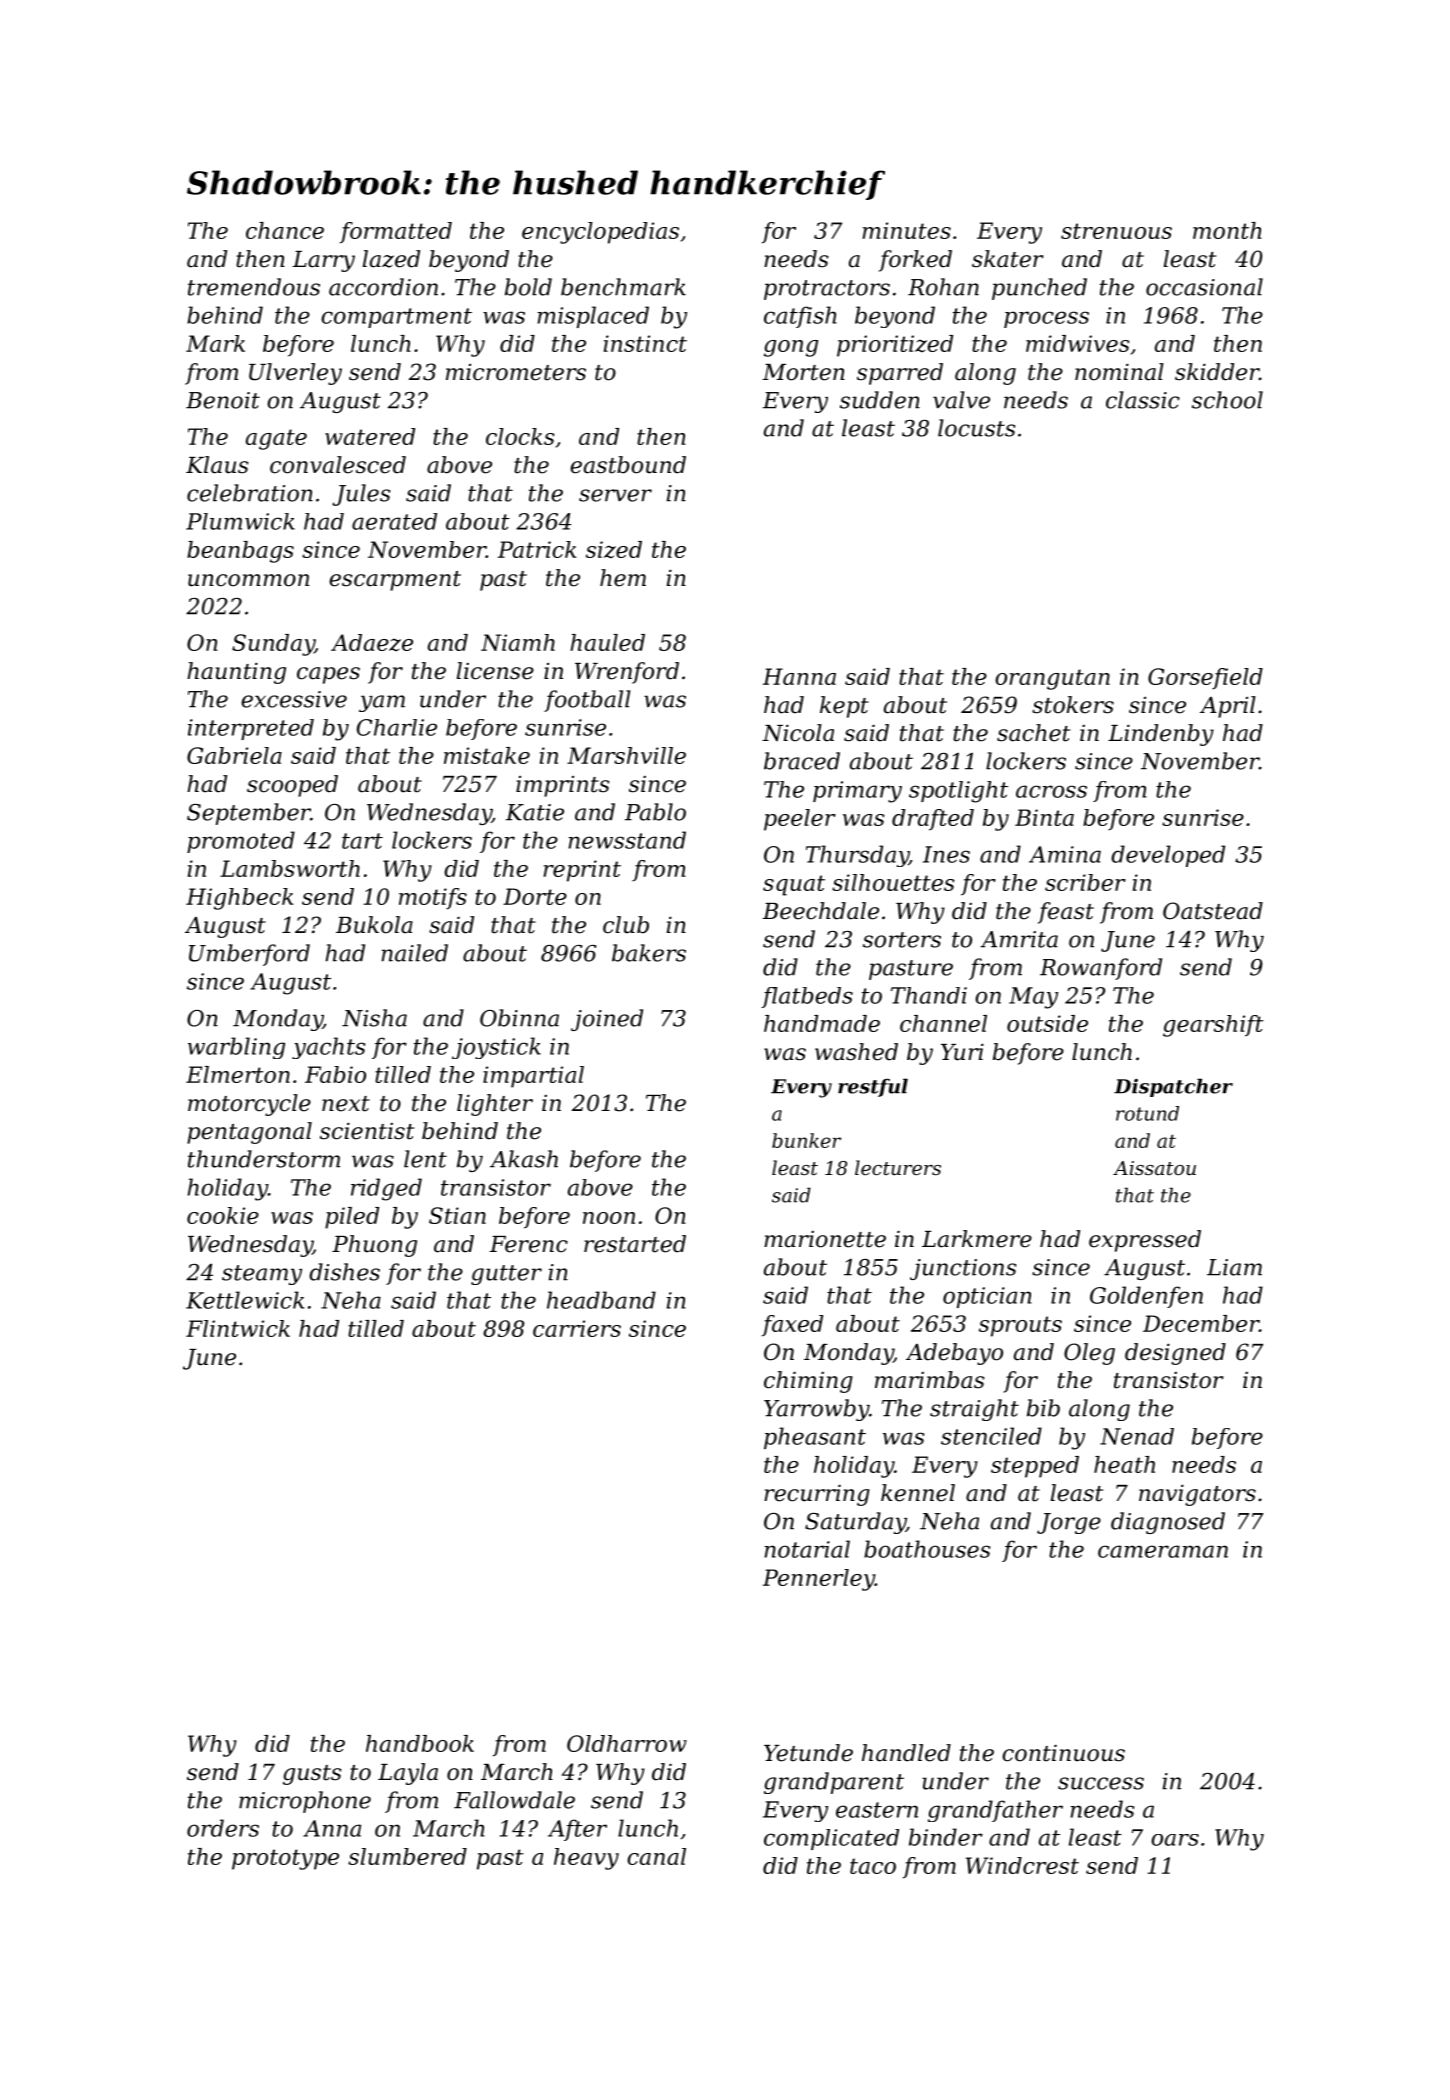 The height and width of the screenshot is (2100, 1450). I want to click on hauled, so click(607, 642).
